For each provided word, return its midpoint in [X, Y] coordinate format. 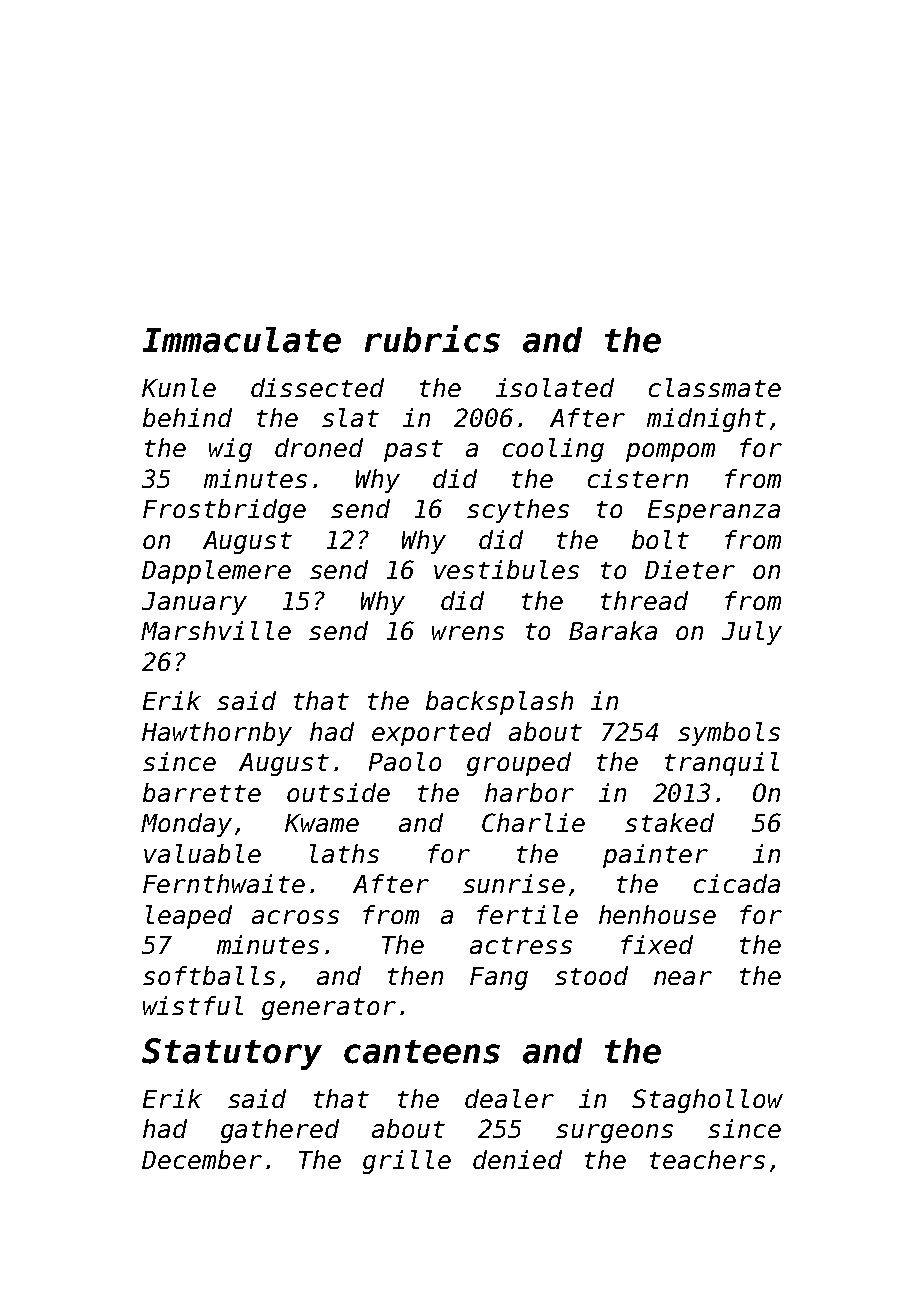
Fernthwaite [224, 883]
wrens [468, 633]
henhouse [657, 914]
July [752, 633]
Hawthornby [217, 734]
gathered [280, 1131]
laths [344, 853]
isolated [555, 387]
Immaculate [242, 340]
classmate [715, 387]
